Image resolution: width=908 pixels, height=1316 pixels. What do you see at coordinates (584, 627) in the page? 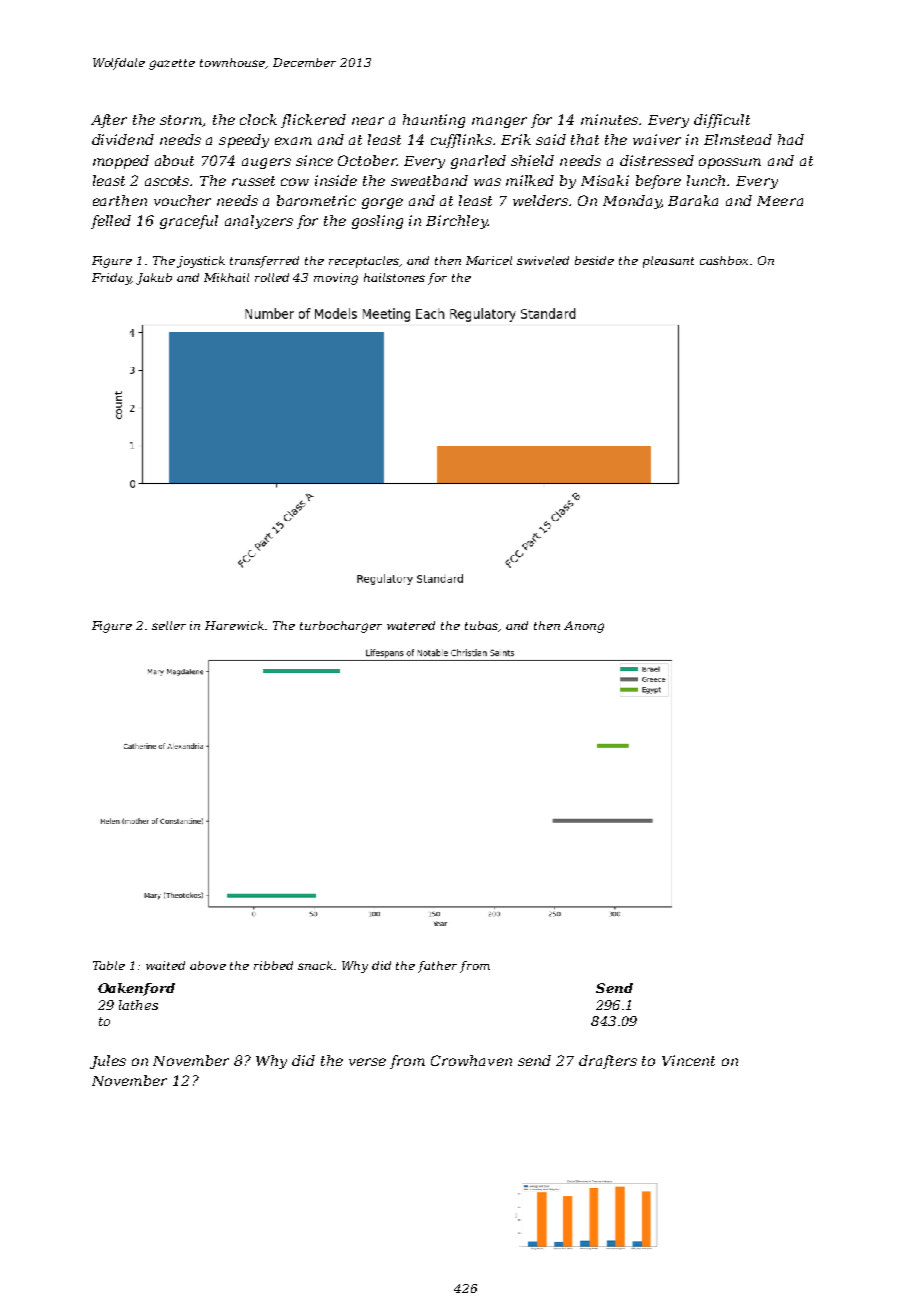
I see `Anong` at bounding box center [584, 627].
